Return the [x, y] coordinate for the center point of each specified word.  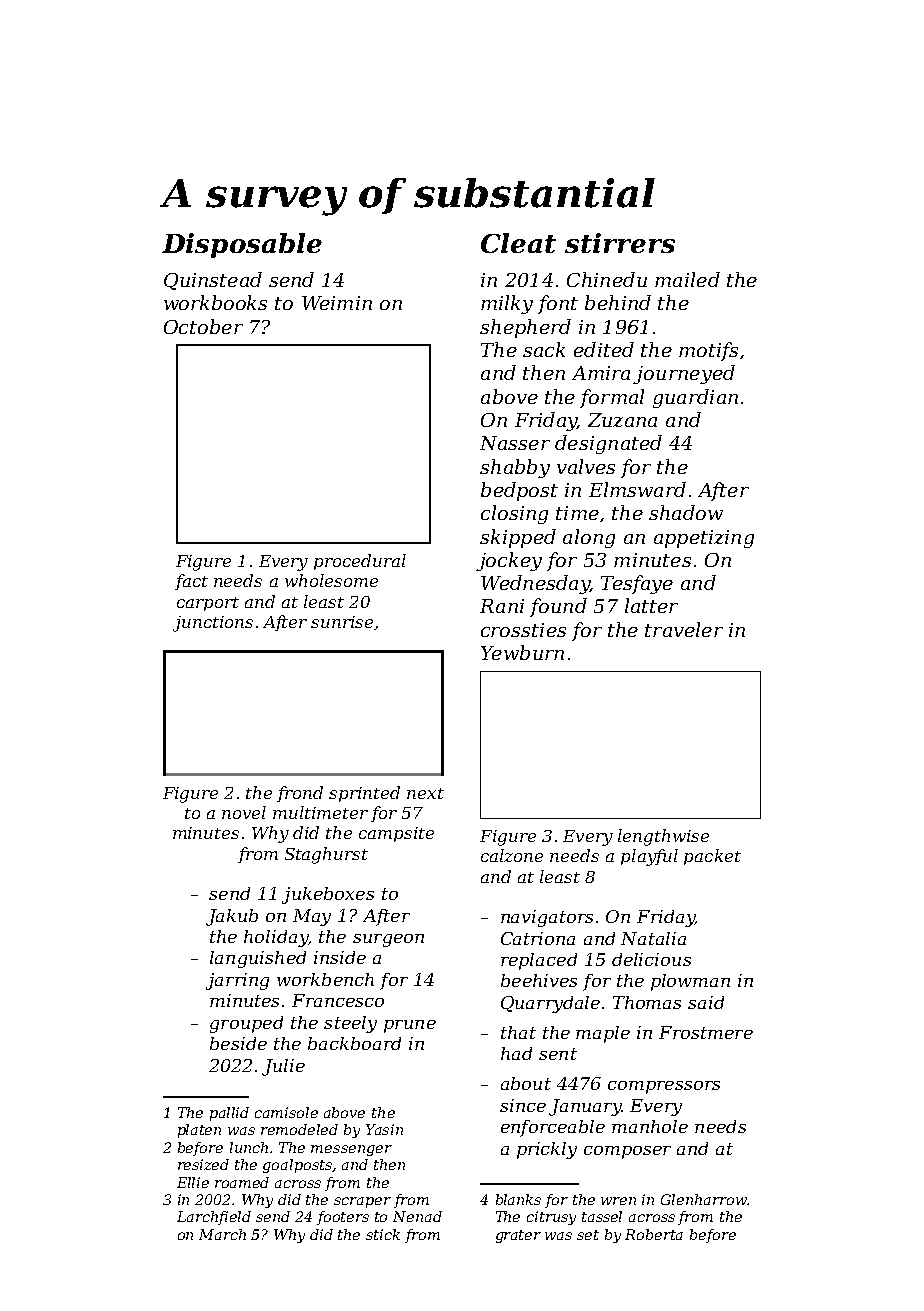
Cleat [518, 243]
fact [191, 582]
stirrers [620, 243]
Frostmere [706, 1032]
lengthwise [663, 837]
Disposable [242, 245]
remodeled [299, 1129]
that [518, 1032]
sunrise [342, 622]
